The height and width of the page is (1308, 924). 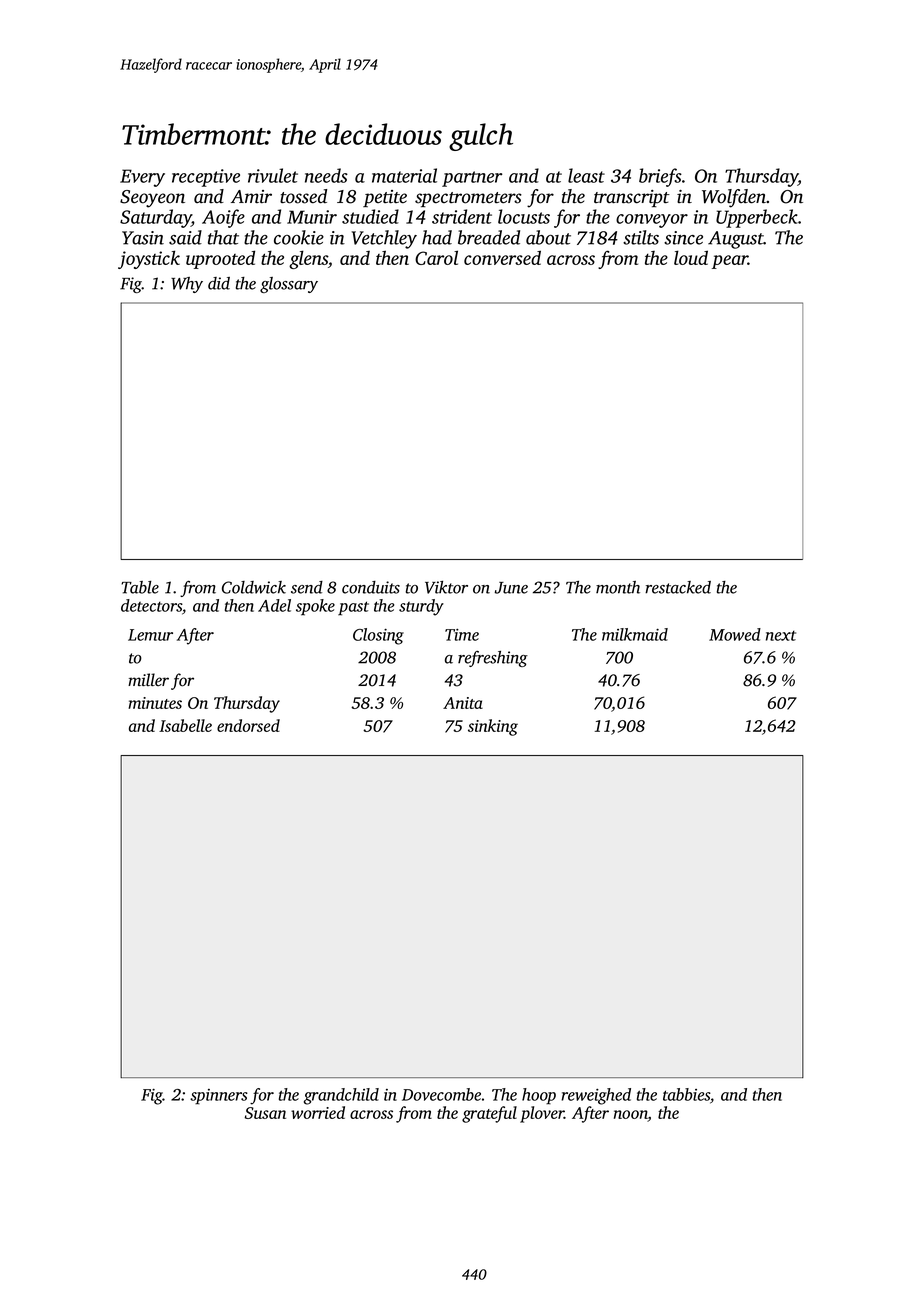 I want to click on sinking, so click(x=493, y=727).
